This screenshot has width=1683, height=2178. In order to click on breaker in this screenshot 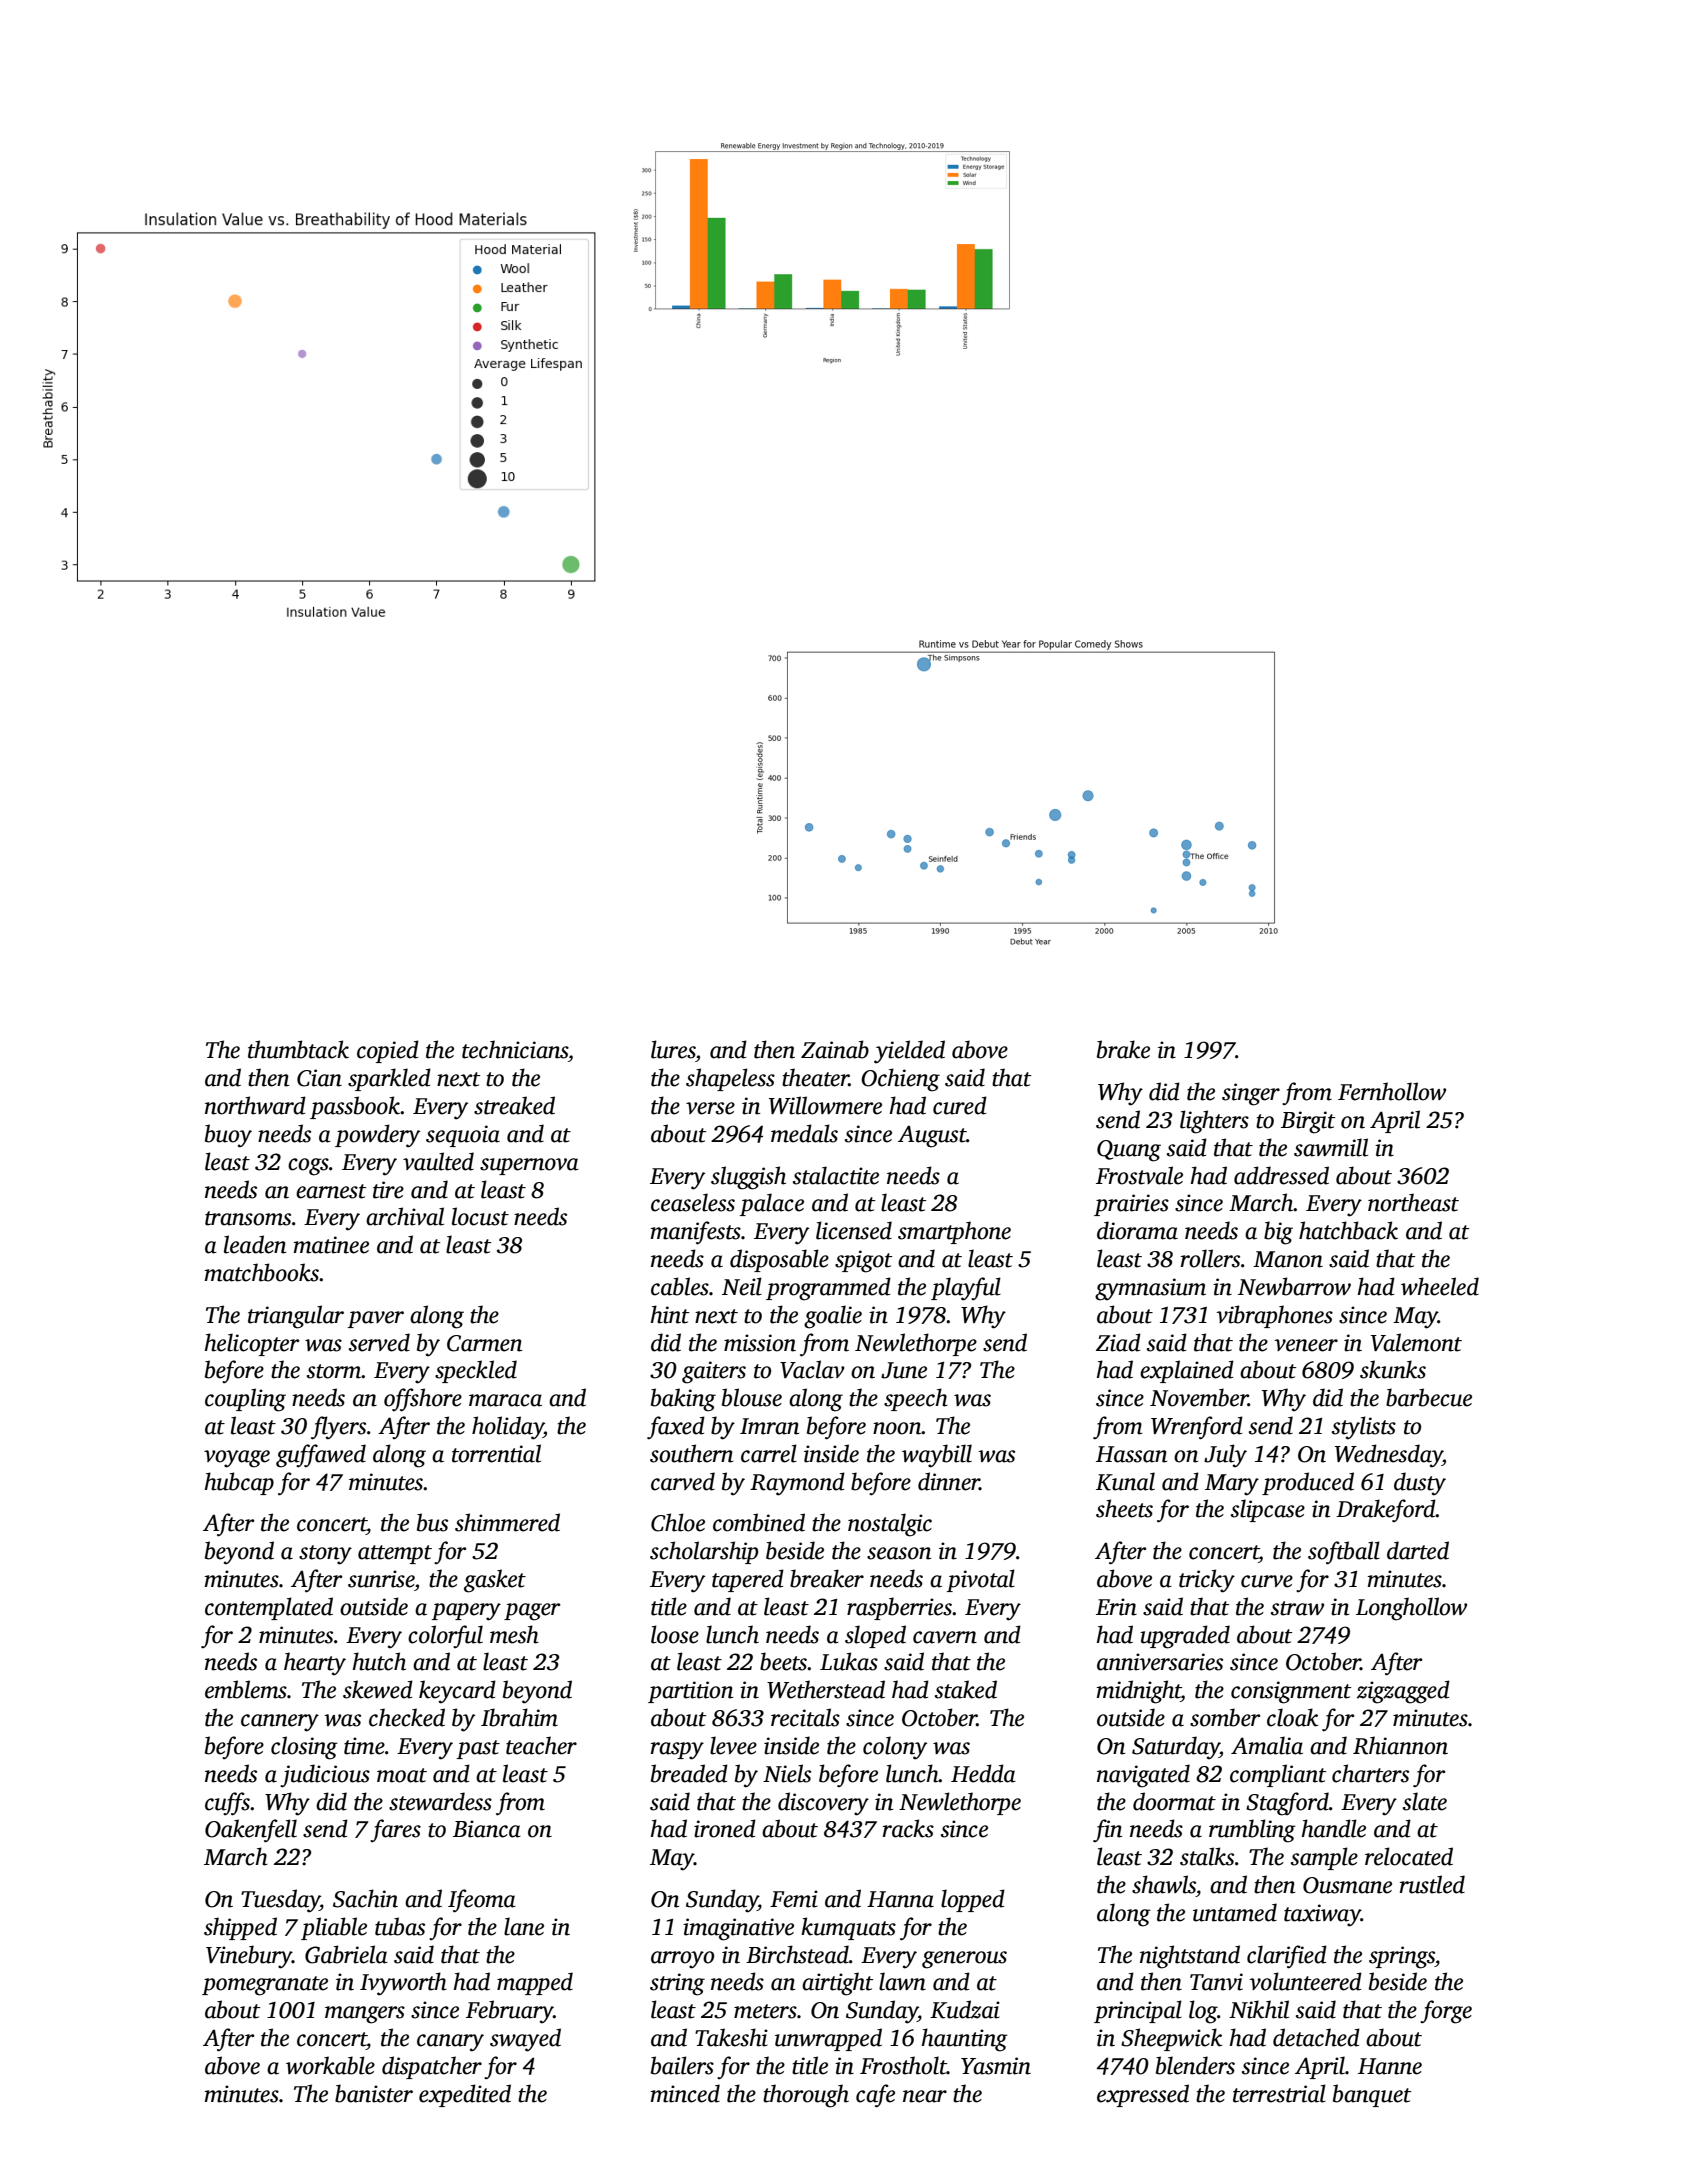, I will do `click(827, 1578)`.
